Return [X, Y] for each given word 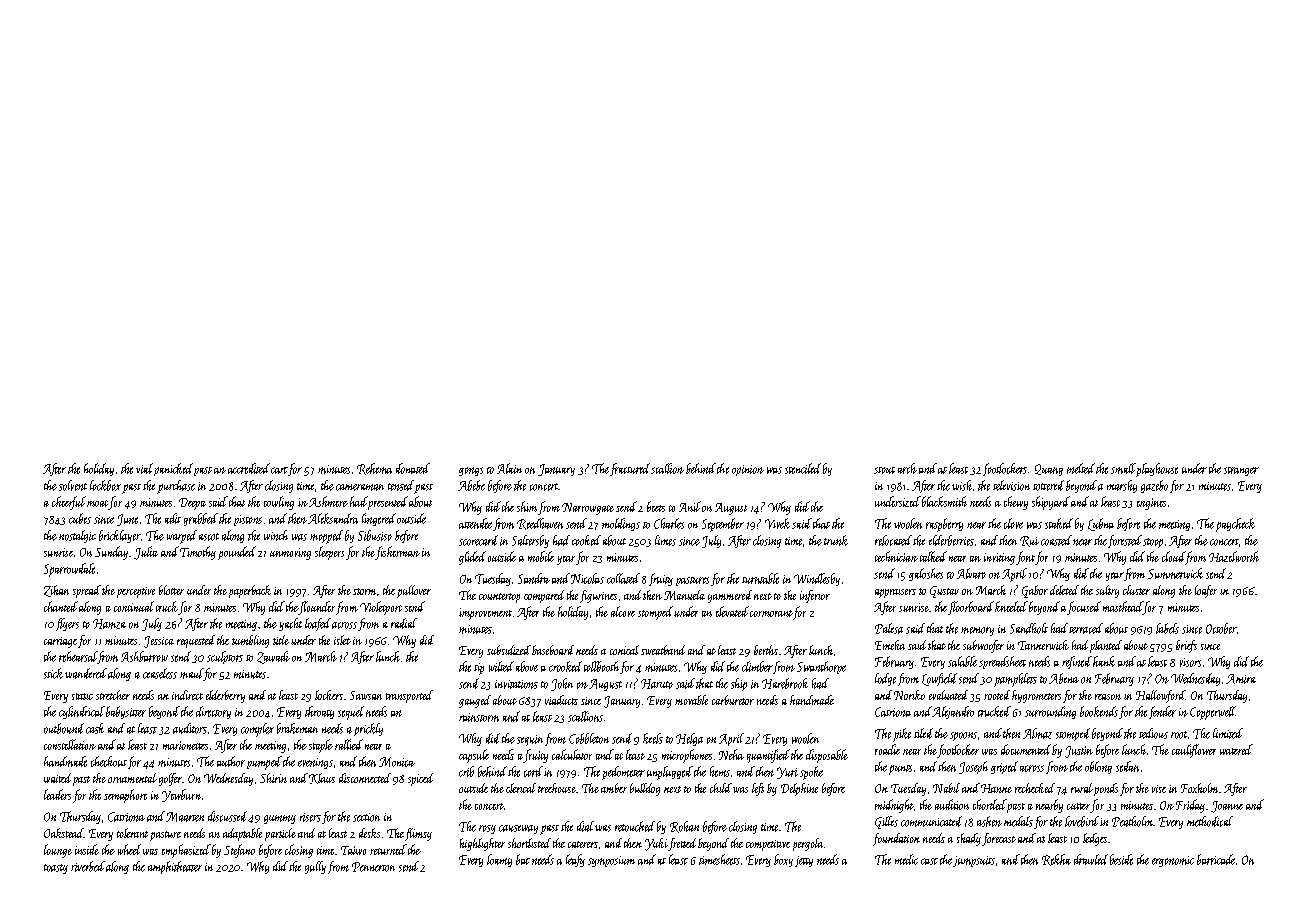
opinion [748, 470]
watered [1236, 749]
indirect [187, 695]
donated [413, 468]
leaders [57, 794]
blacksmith [944, 501]
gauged [475, 701]
